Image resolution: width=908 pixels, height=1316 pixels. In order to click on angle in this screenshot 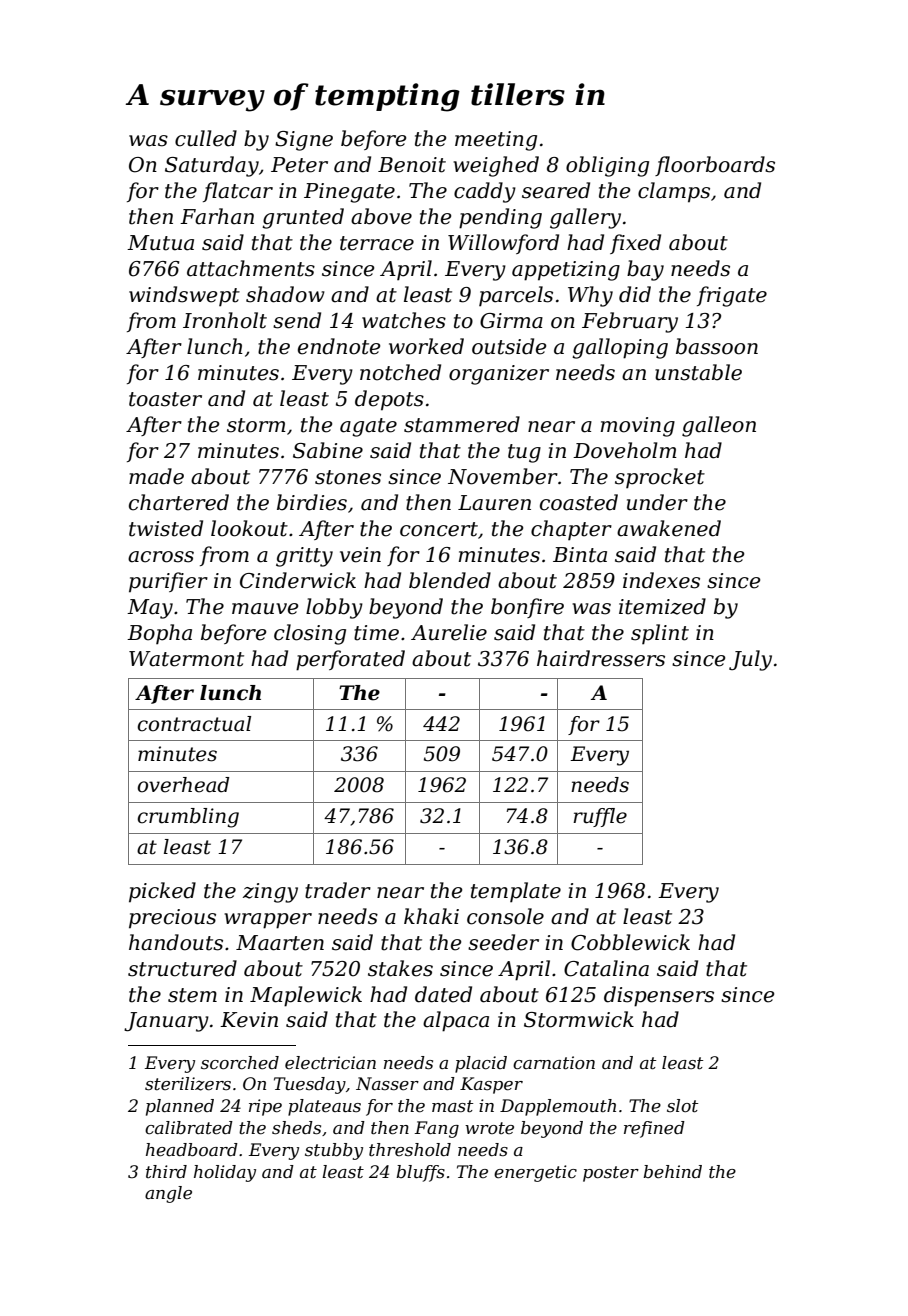, I will do `click(168, 1194)`.
